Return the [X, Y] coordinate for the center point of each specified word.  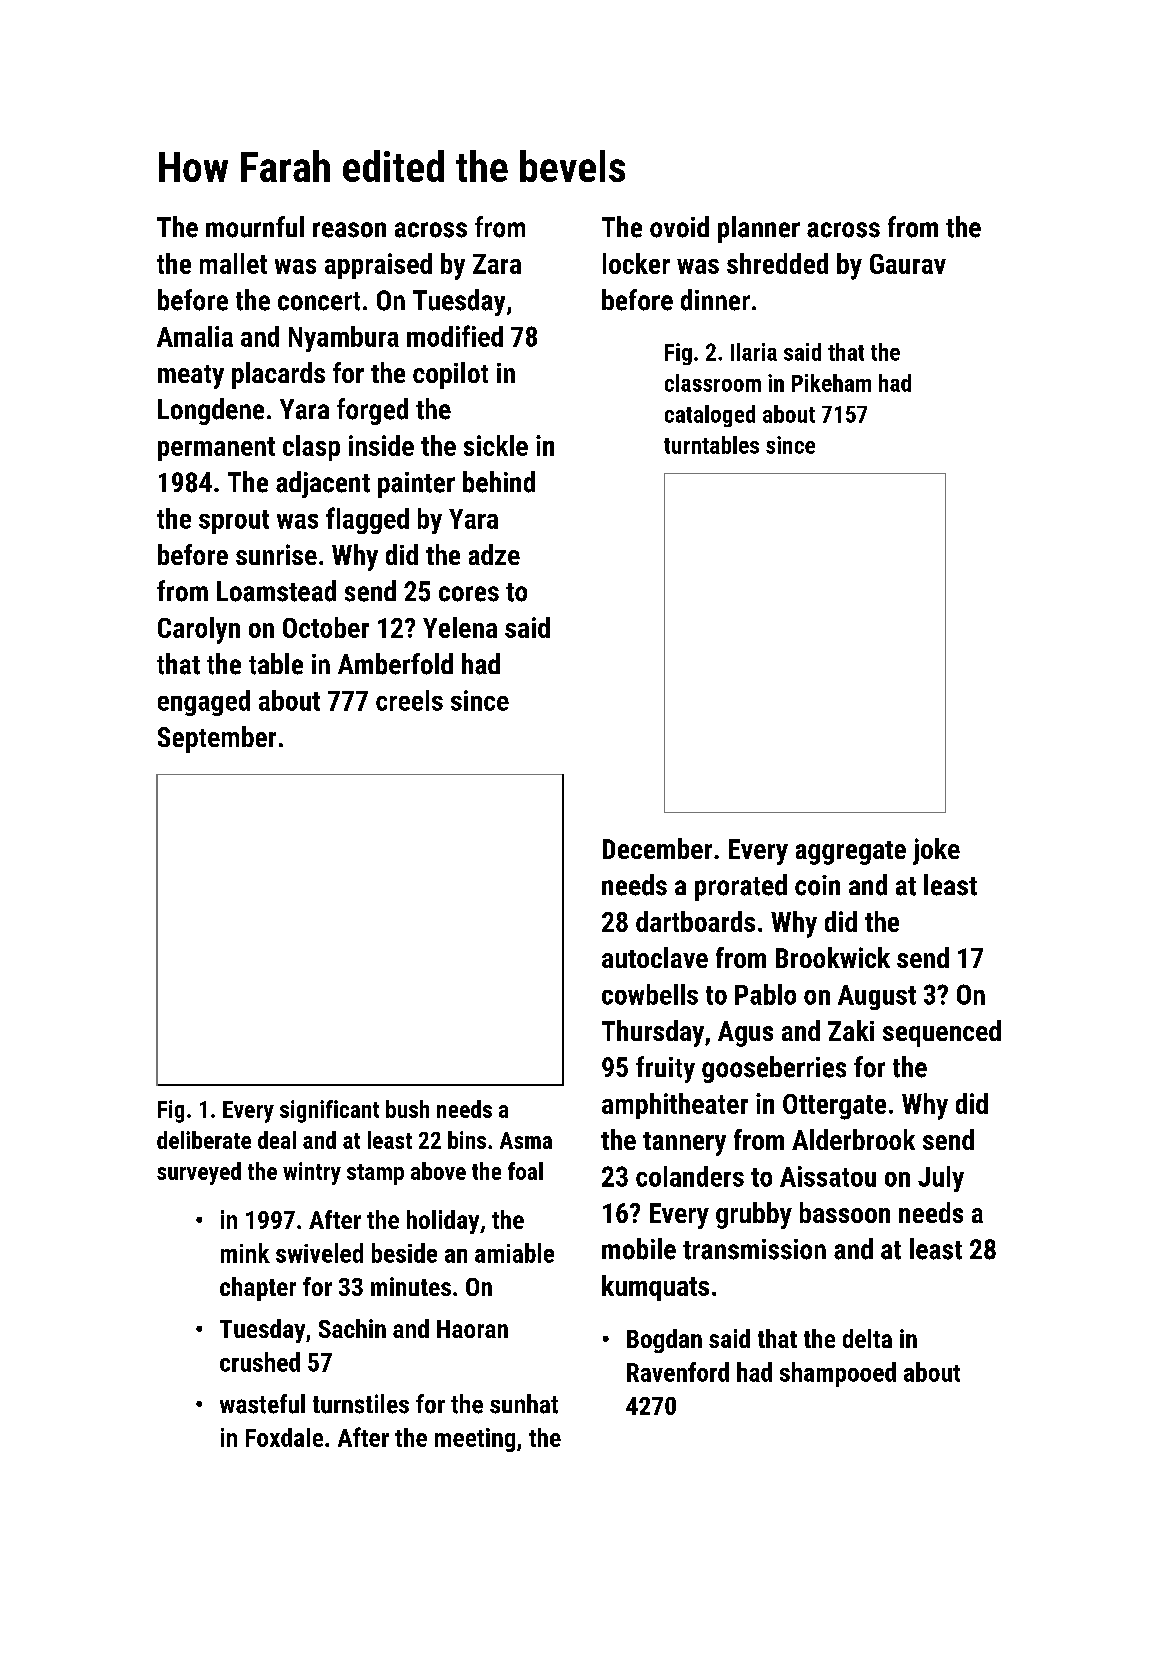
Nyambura [344, 339]
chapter [258, 1289]
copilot [450, 375]
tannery [684, 1144]
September [217, 739]
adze [494, 554]
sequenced [942, 1033]
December [657, 848]
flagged [367, 520]
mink [245, 1253]
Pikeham [831, 383]
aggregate [851, 853]
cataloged [710, 416]
